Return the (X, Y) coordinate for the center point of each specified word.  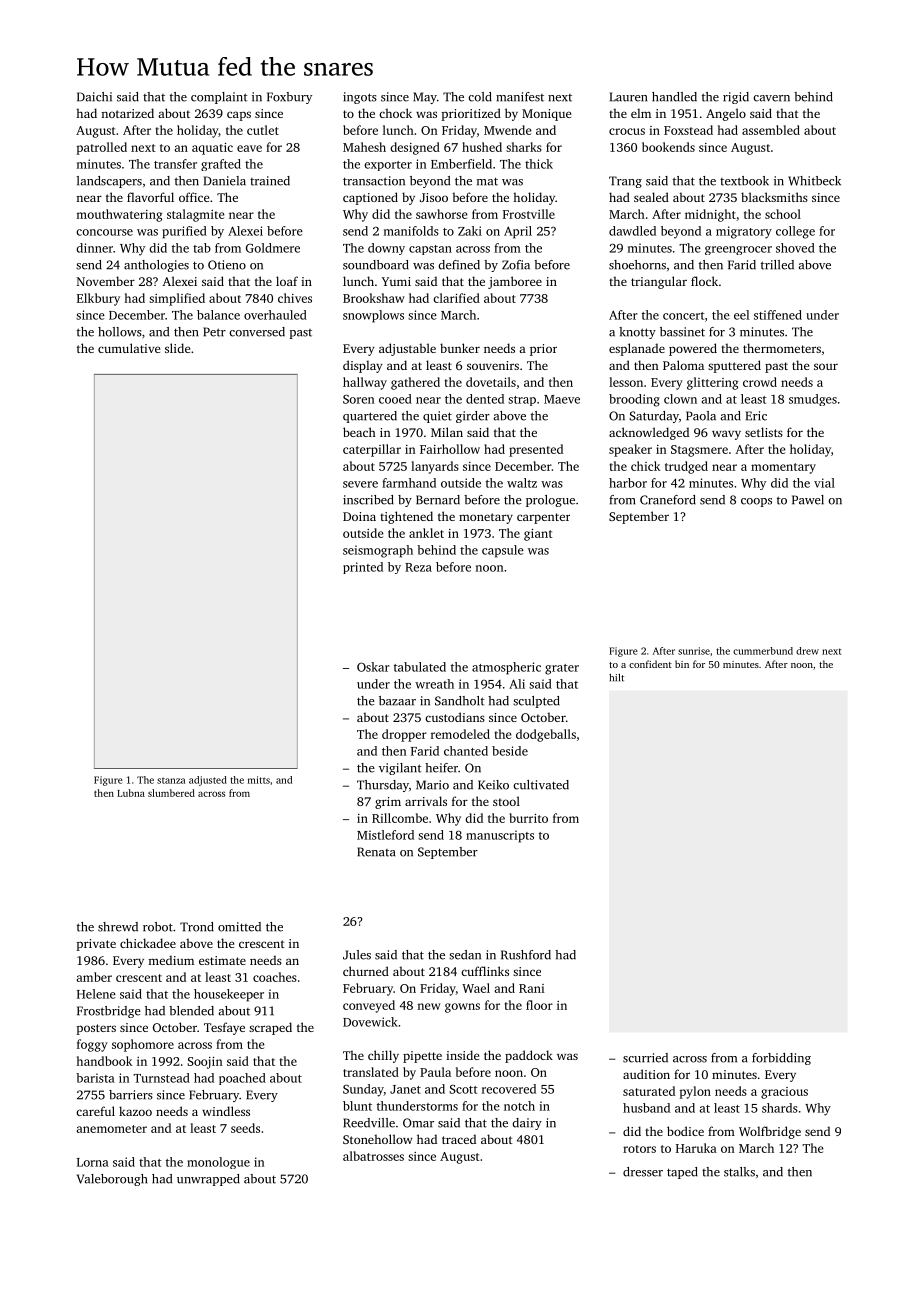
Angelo (726, 114)
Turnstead (161, 1078)
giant (538, 535)
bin (682, 664)
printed (363, 568)
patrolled (101, 148)
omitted (239, 927)
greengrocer (738, 250)
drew (807, 651)
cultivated (541, 785)
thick (539, 164)
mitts (259, 780)
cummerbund (763, 651)
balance (218, 315)
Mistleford (385, 835)
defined (459, 265)
